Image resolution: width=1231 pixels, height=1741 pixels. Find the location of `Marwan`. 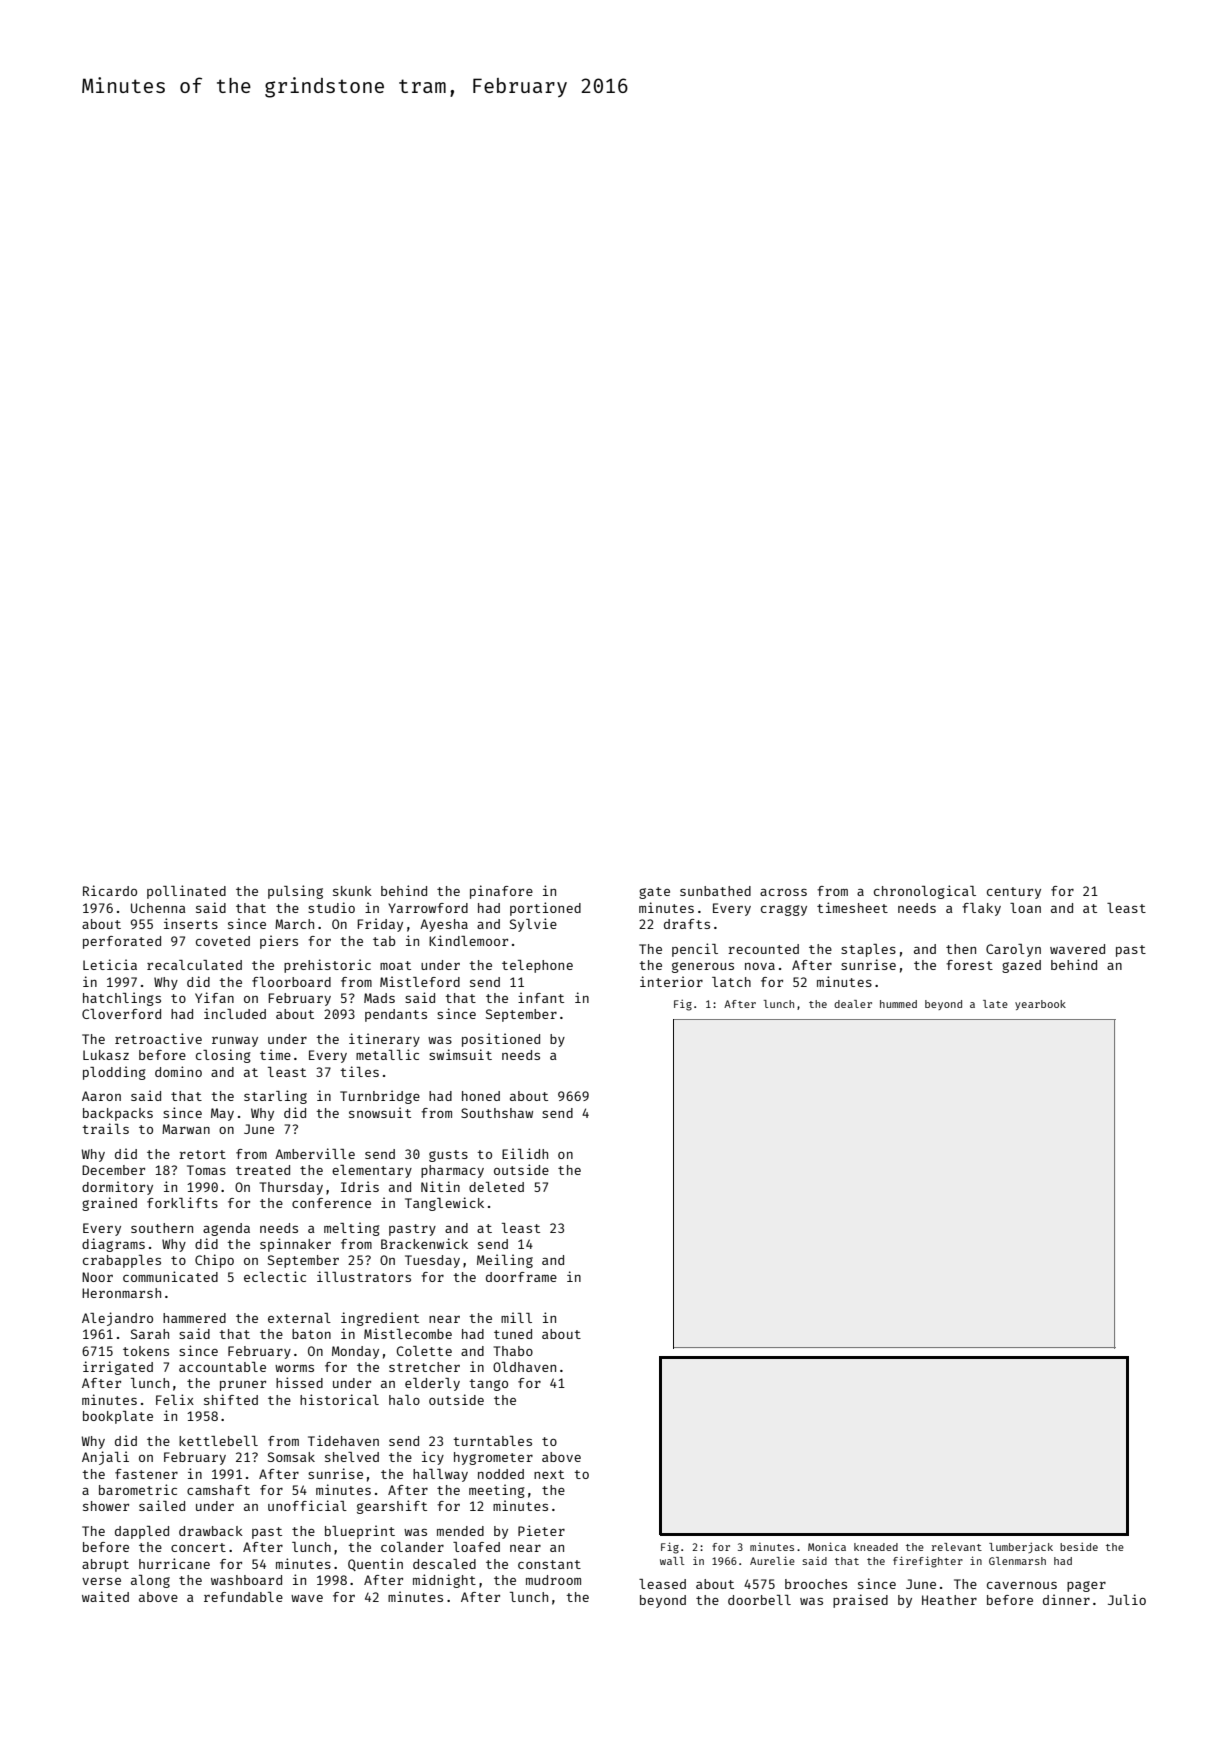

Marwan is located at coordinates (186, 1129).
